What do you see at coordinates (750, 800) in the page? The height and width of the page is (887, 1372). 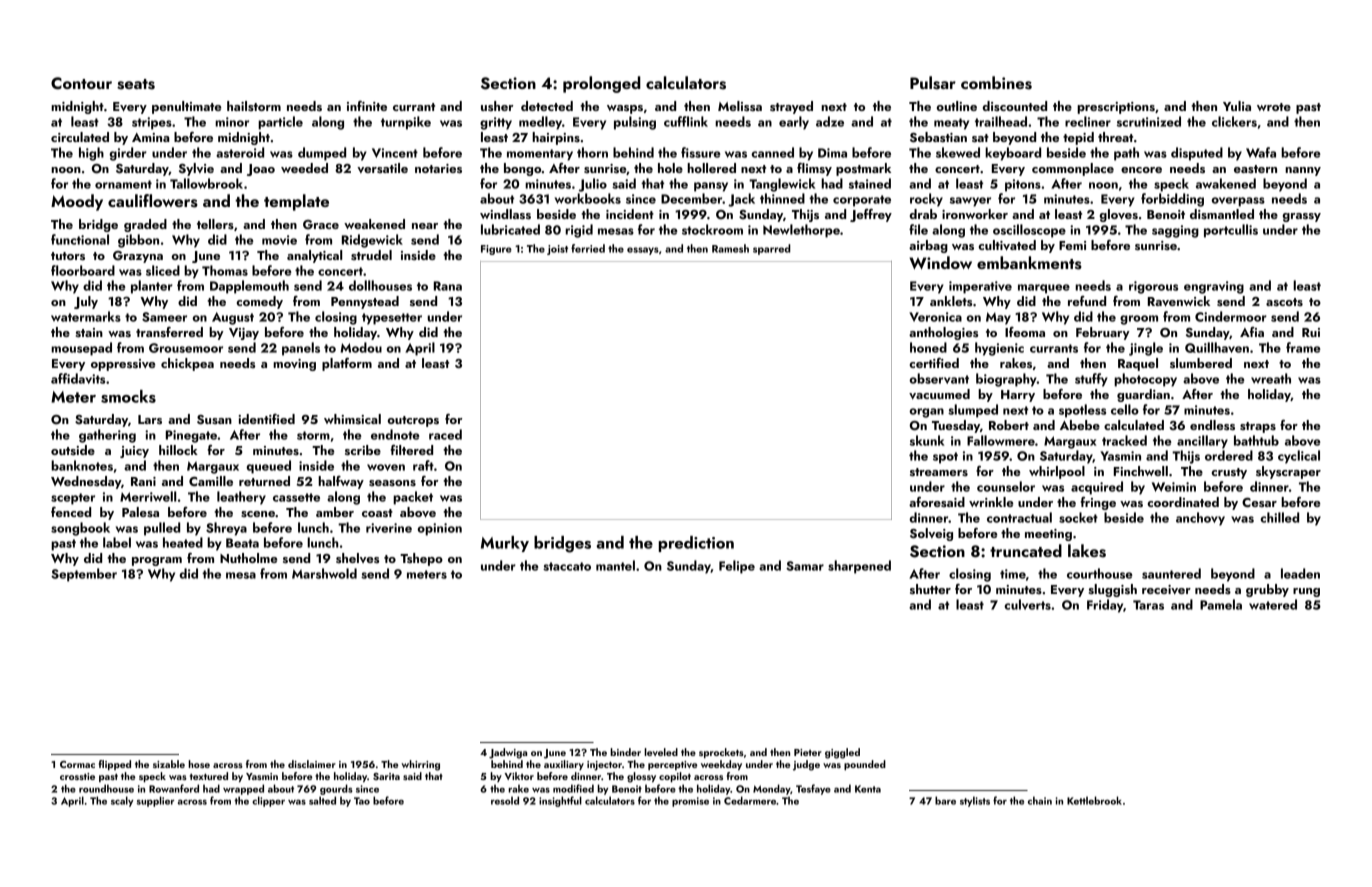 I see `Cedarmere` at bounding box center [750, 800].
